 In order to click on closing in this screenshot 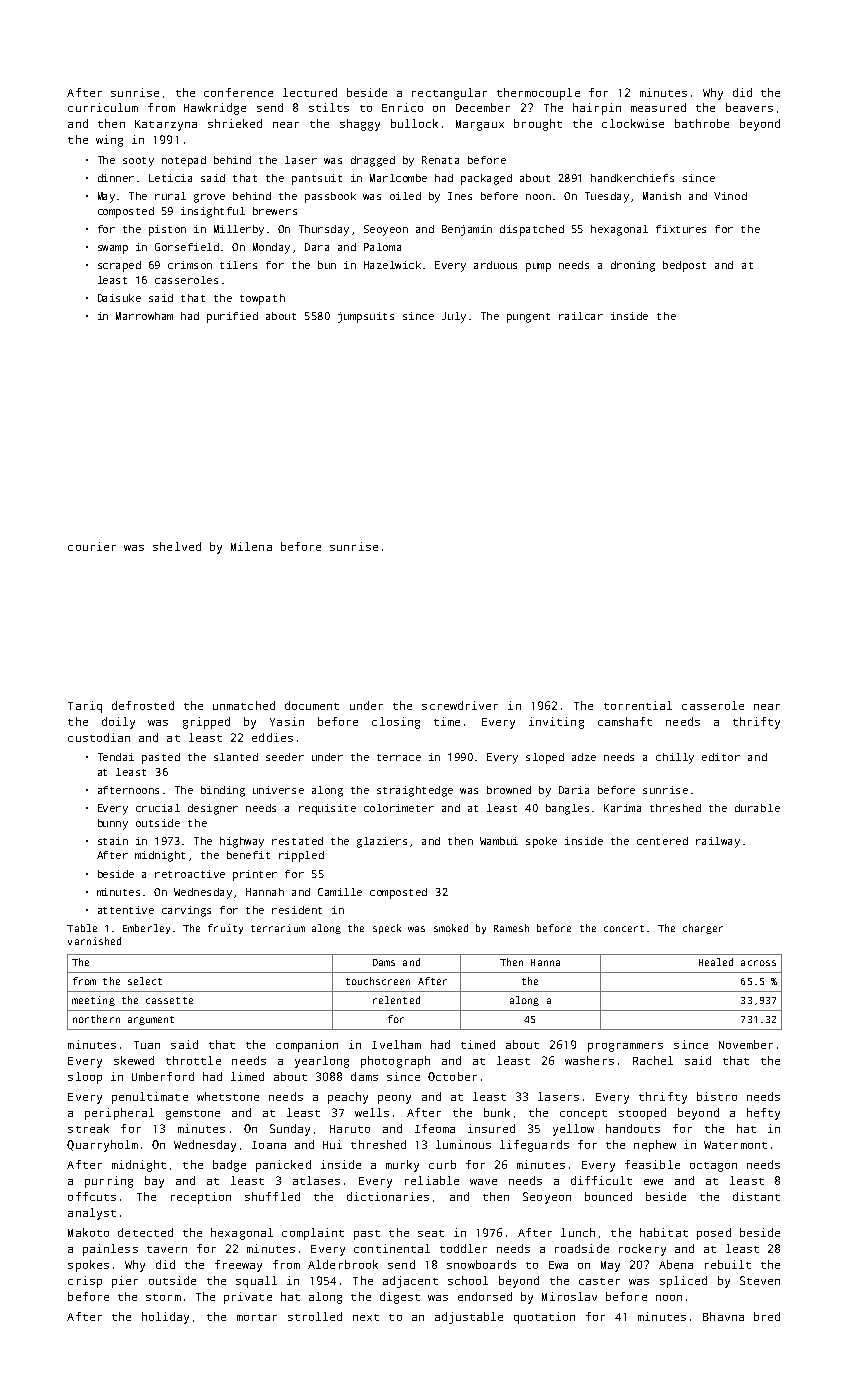, I will do `click(396, 723)`.
